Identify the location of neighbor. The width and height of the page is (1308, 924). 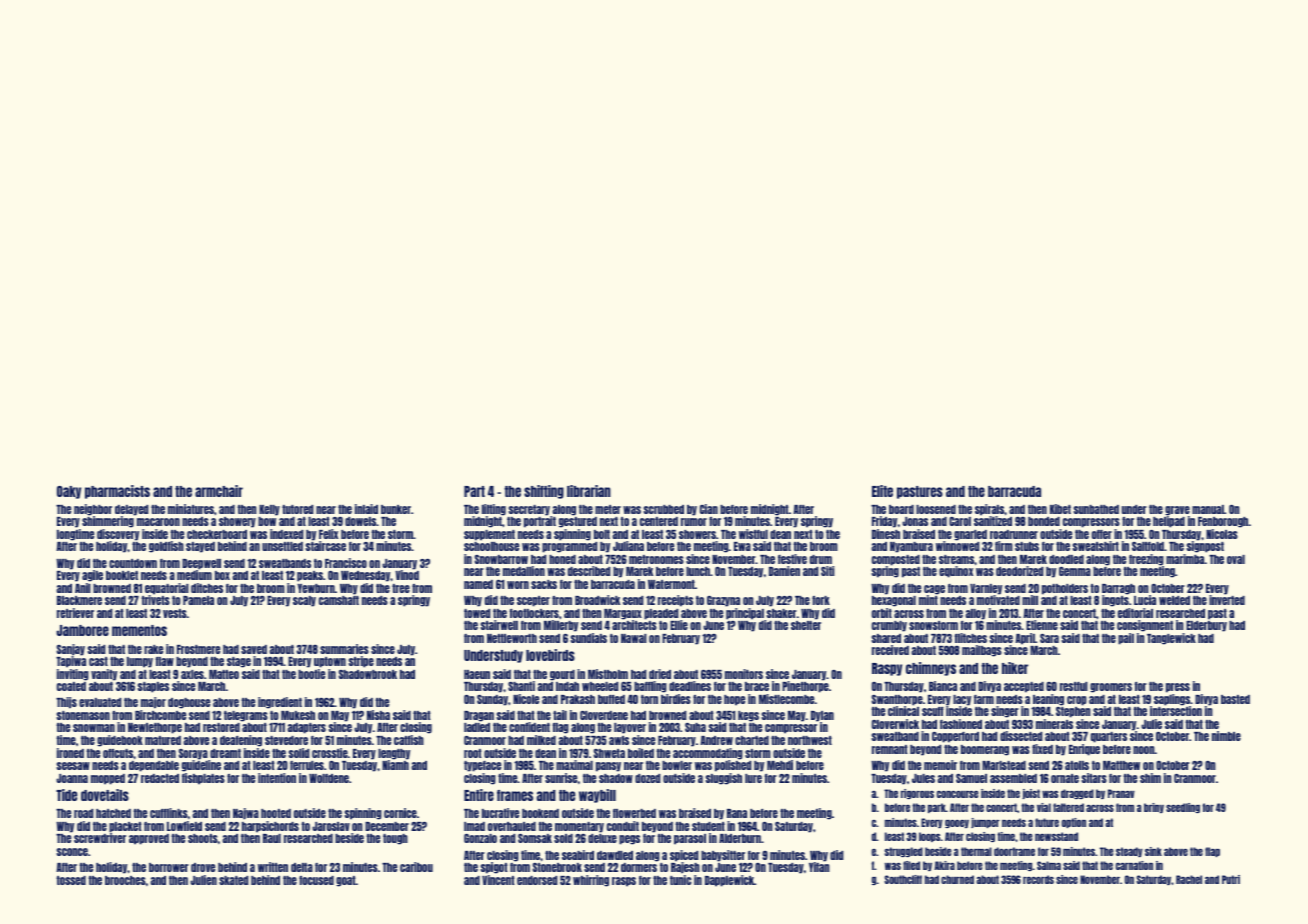
(93, 510).
